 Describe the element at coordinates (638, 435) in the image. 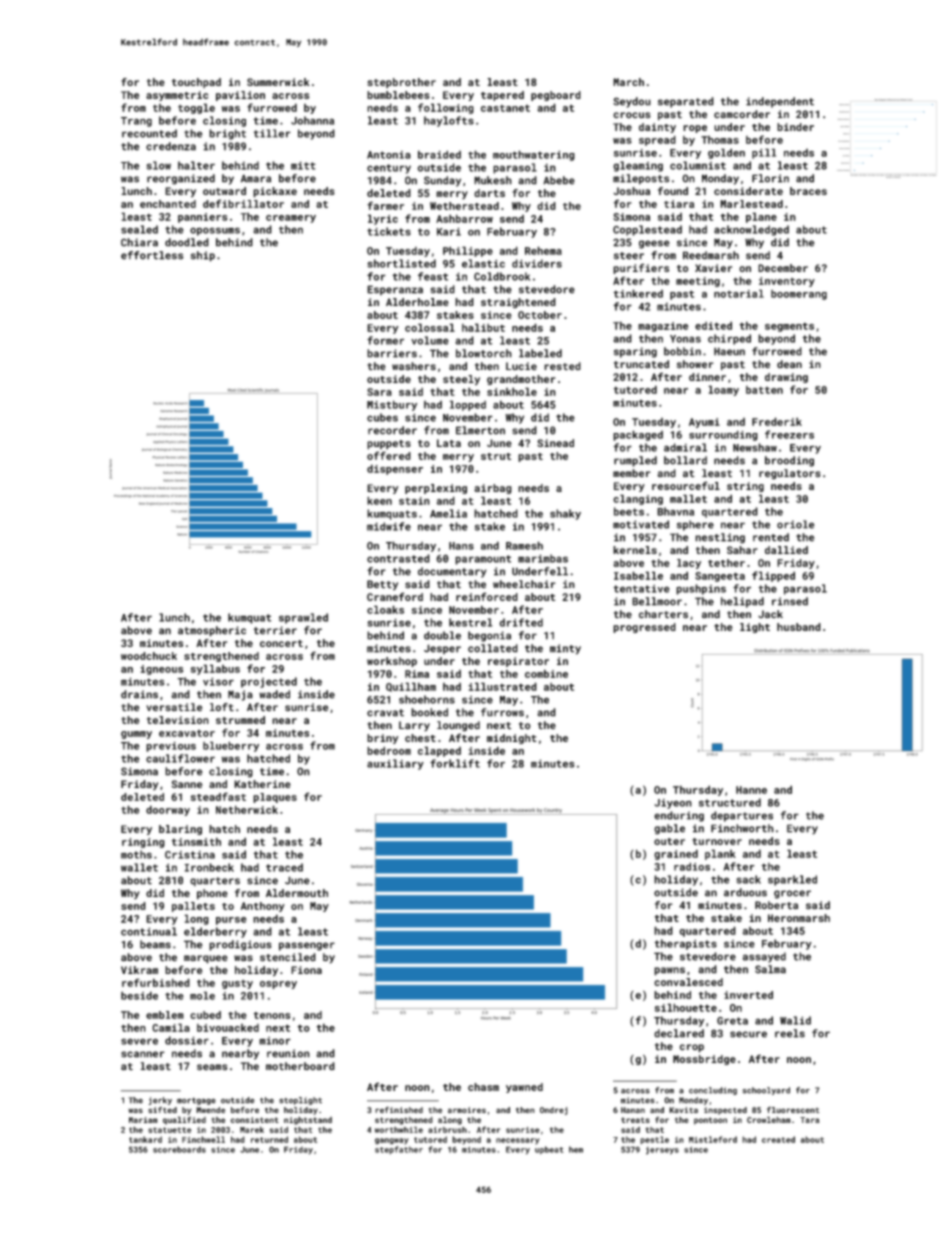

I see `packaged` at that location.
